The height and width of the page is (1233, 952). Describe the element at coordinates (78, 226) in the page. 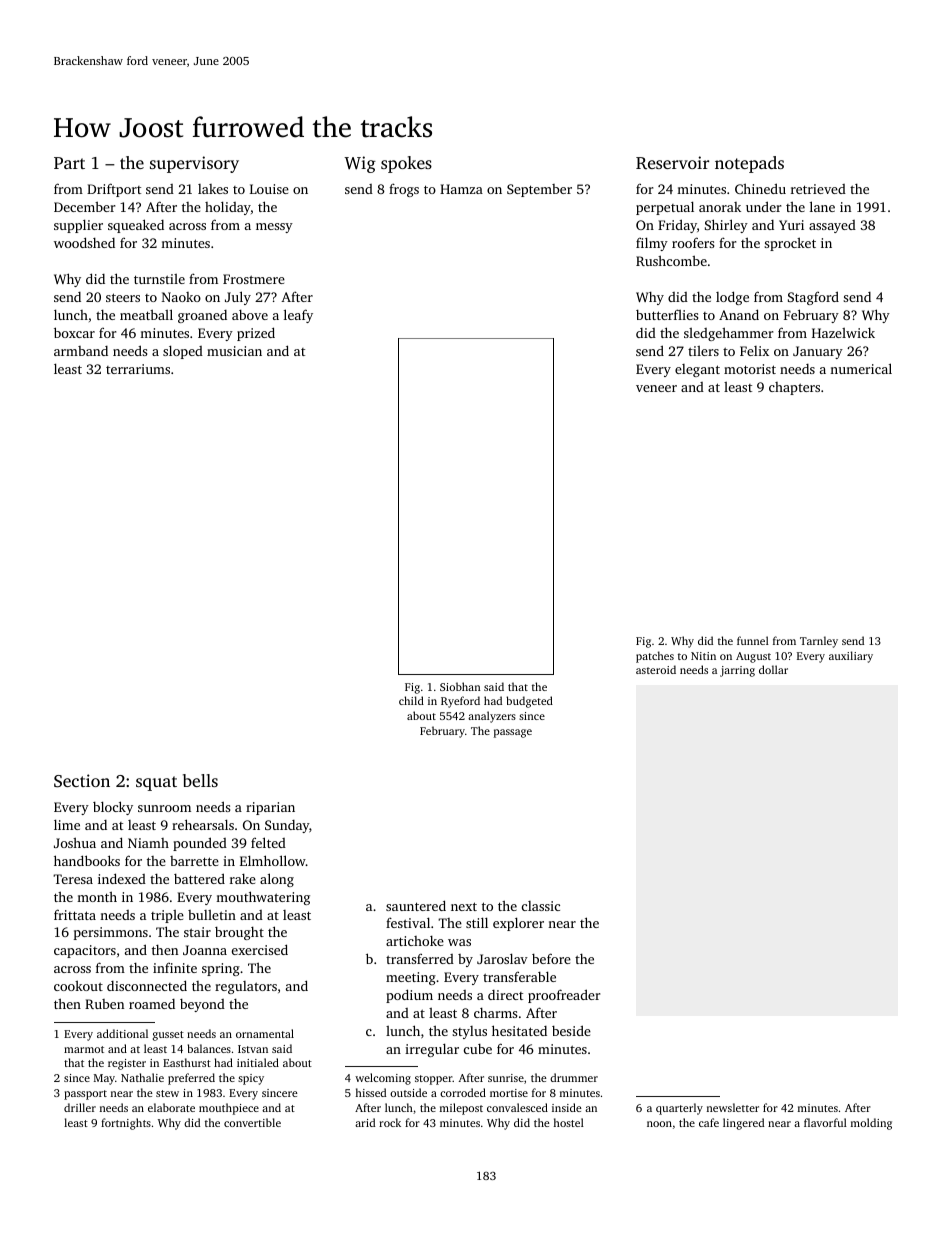

I see `supplier` at that location.
